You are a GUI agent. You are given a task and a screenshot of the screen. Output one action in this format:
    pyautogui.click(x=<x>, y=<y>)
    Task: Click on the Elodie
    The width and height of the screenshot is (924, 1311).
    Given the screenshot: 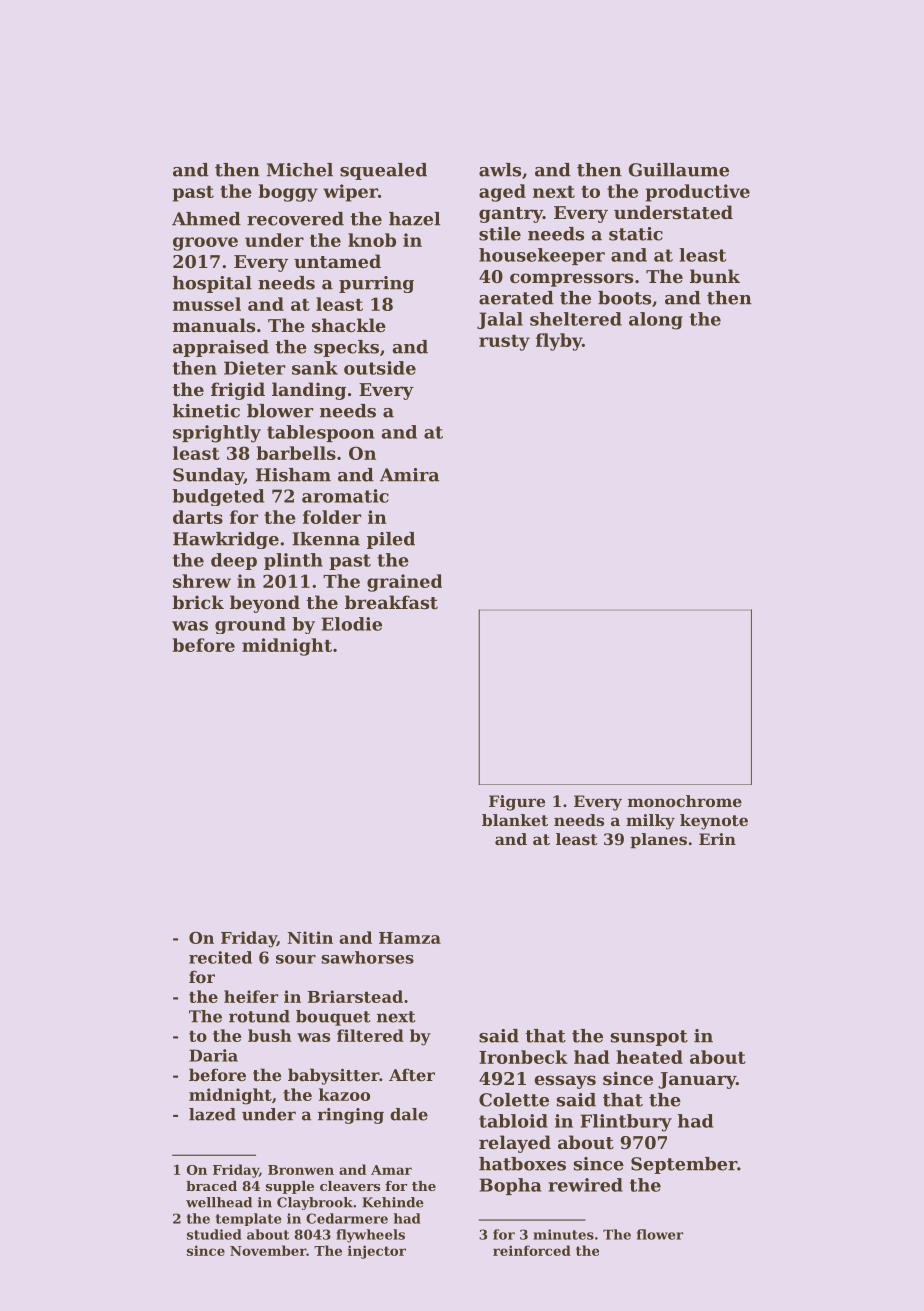 What is the action you would take?
    pyautogui.click(x=351, y=624)
